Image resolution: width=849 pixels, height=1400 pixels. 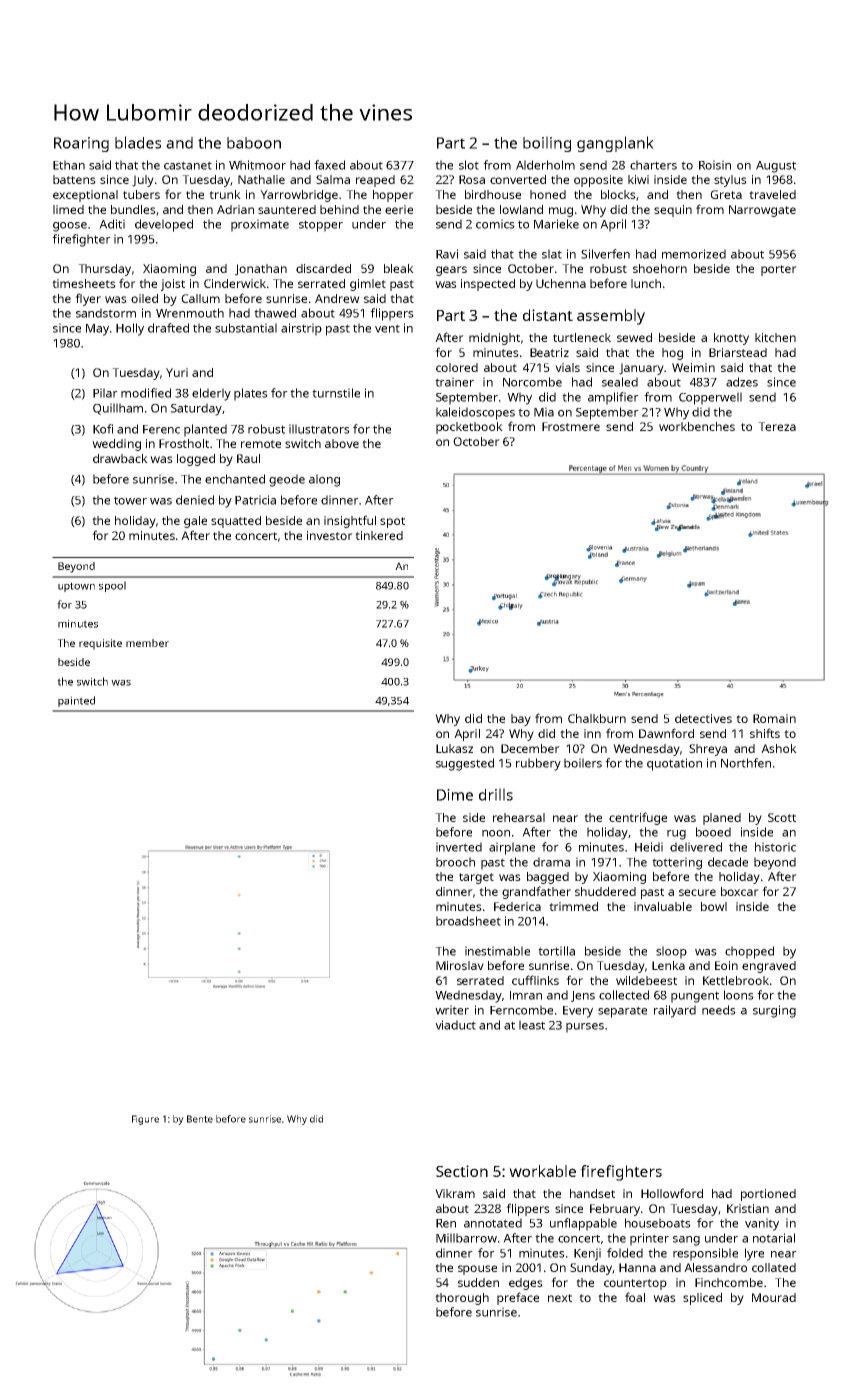 I want to click on vent, so click(x=387, y=328).
